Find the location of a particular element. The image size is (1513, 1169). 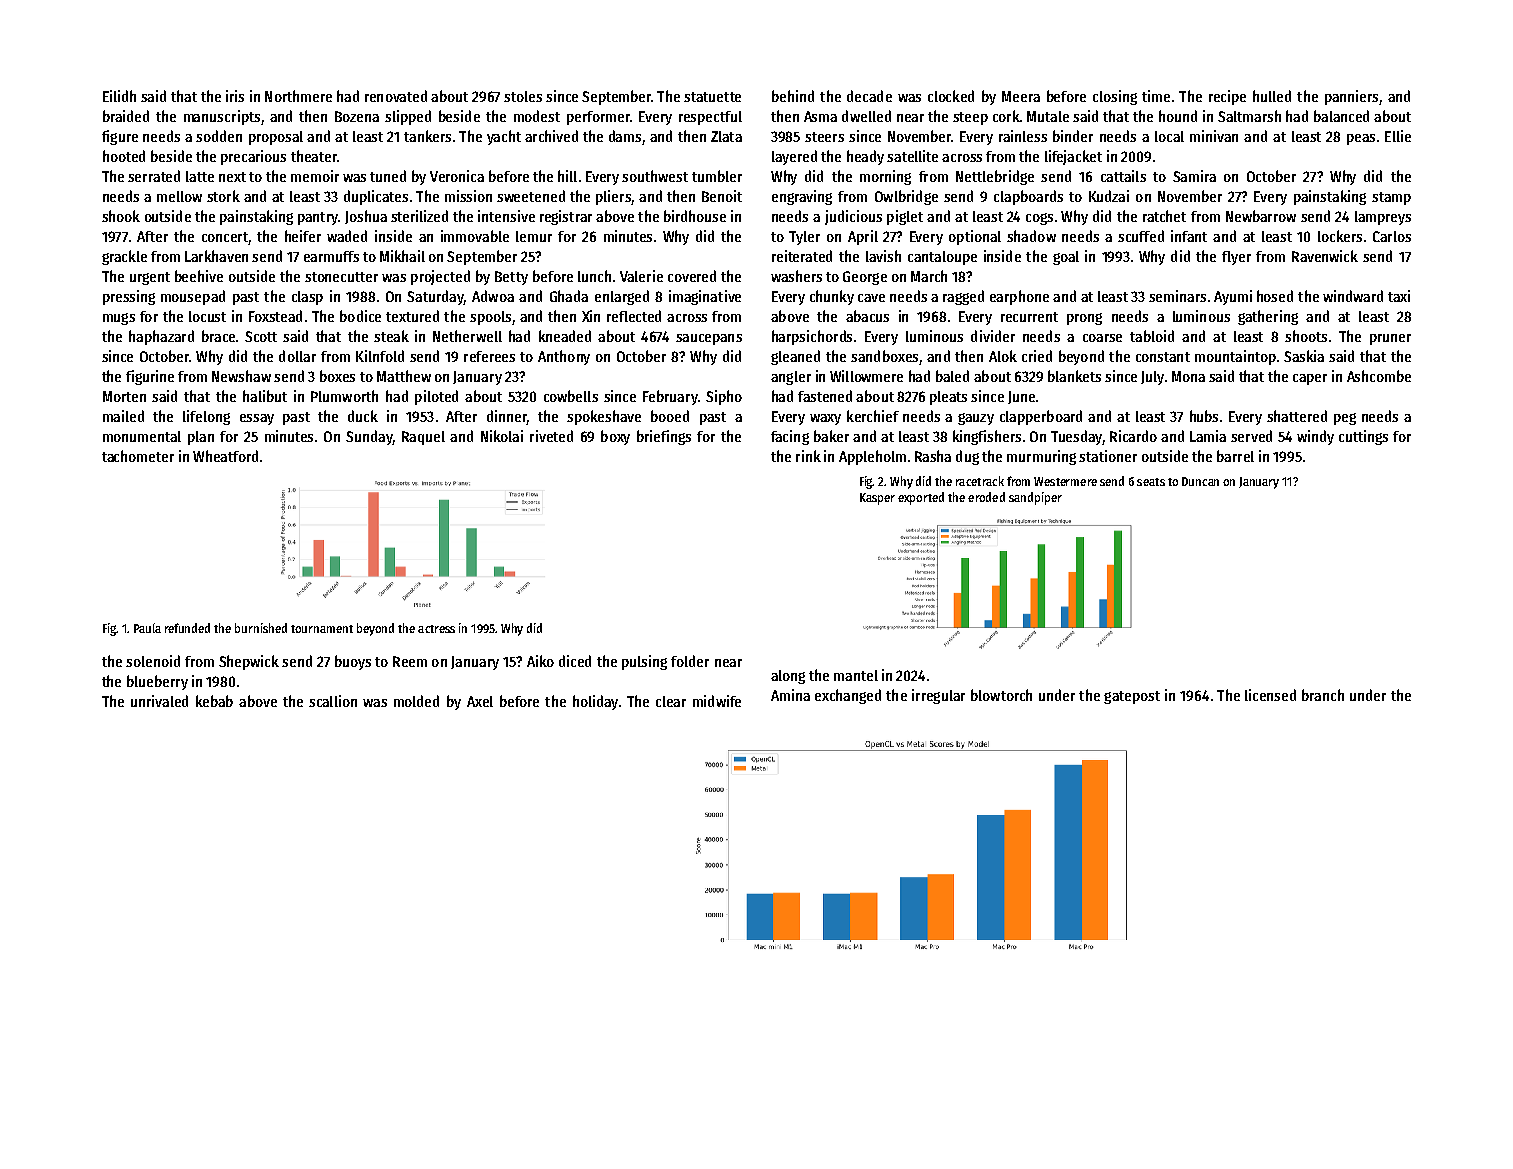

Kasper is located at coordinates (877, 499).
